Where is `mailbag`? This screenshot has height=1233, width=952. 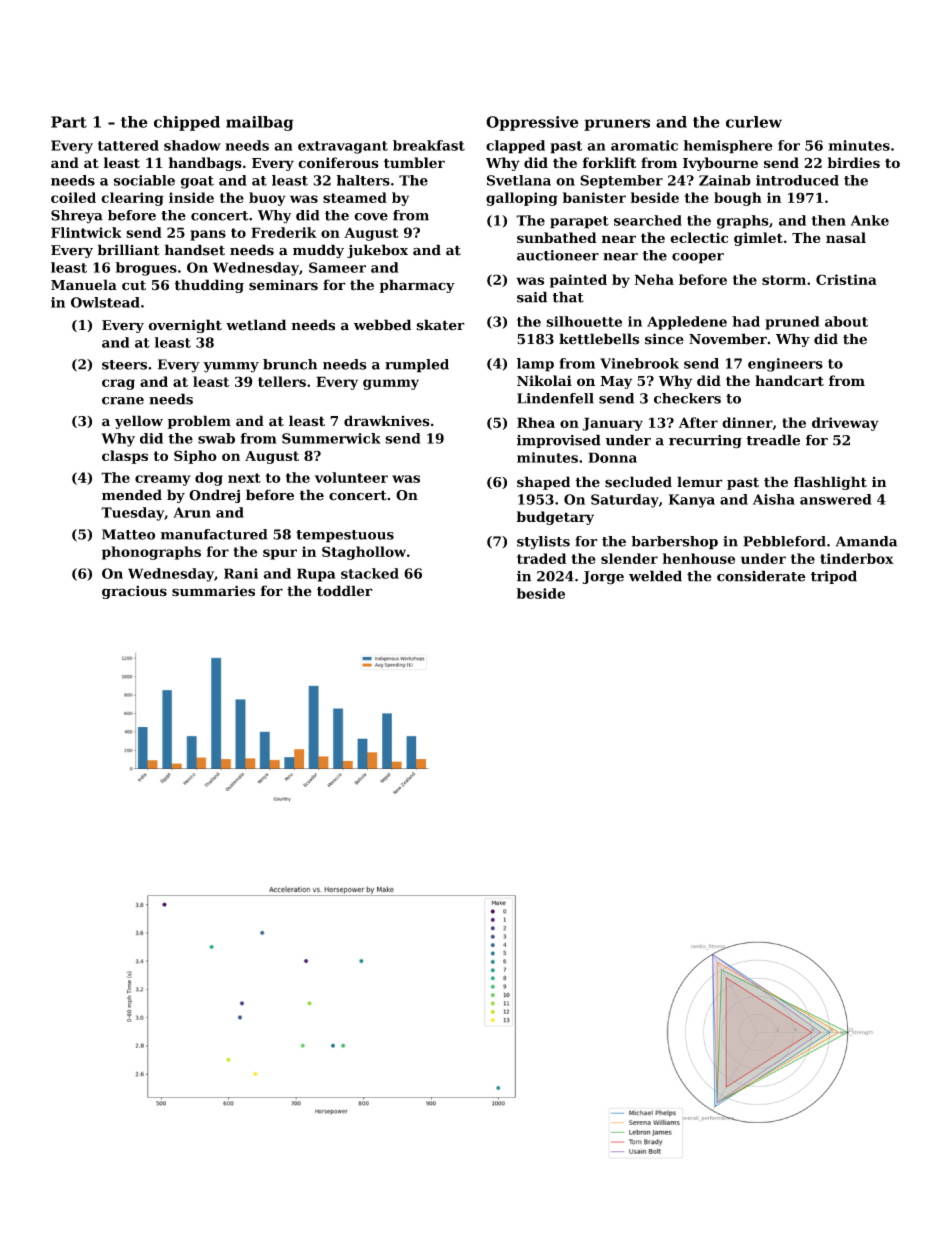 mailbag is located at coordinates (260, 123).
